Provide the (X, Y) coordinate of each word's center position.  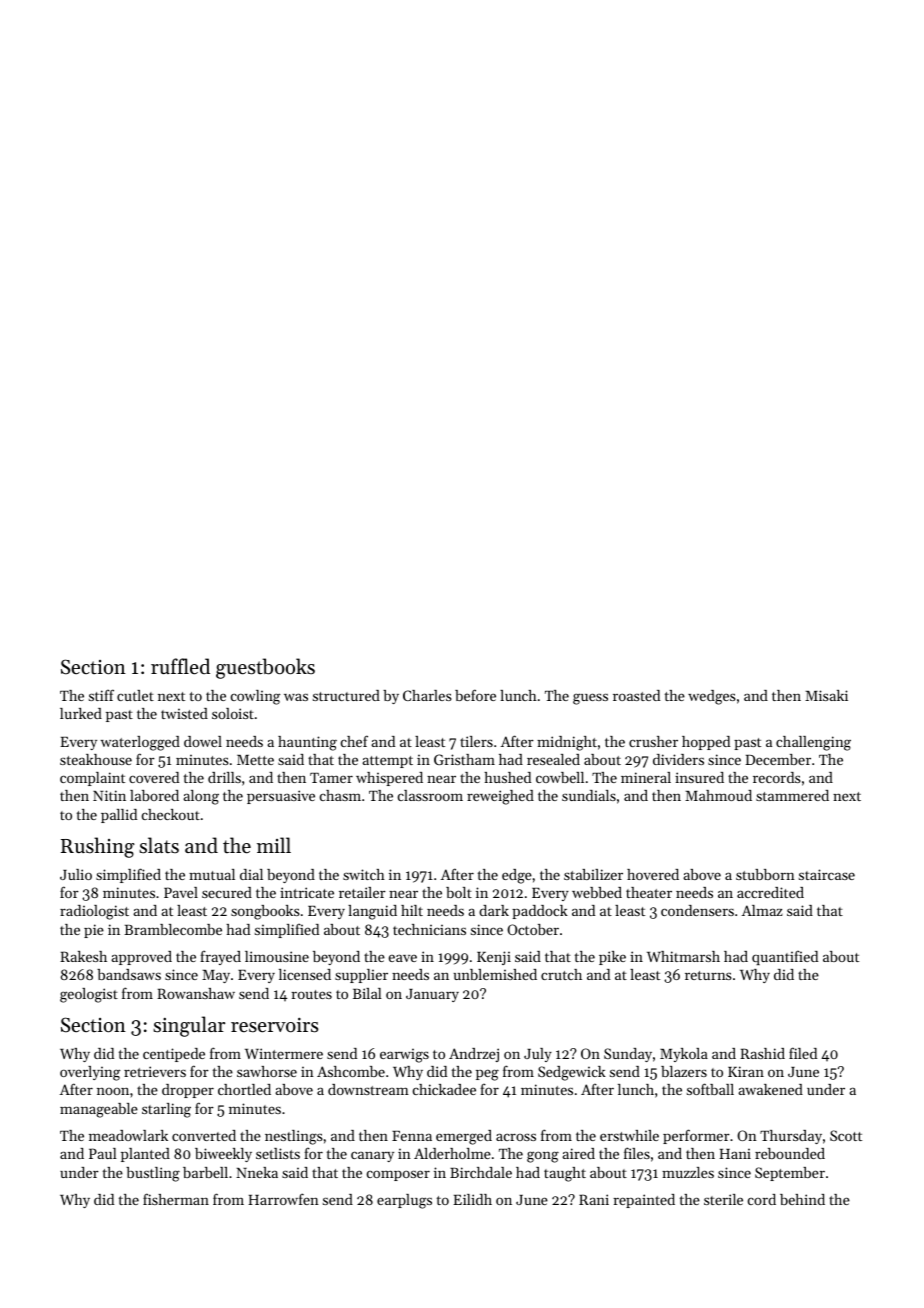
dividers (678, 759)
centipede (174, 1055)
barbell (205, 1172)
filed (803, 1053)
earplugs (404, 1201)
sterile (723, 1199)
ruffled (180, 666)
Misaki (826, 695)
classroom (430, 795)
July (538, 1055)
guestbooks (265, 668)
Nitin (109, 795)
